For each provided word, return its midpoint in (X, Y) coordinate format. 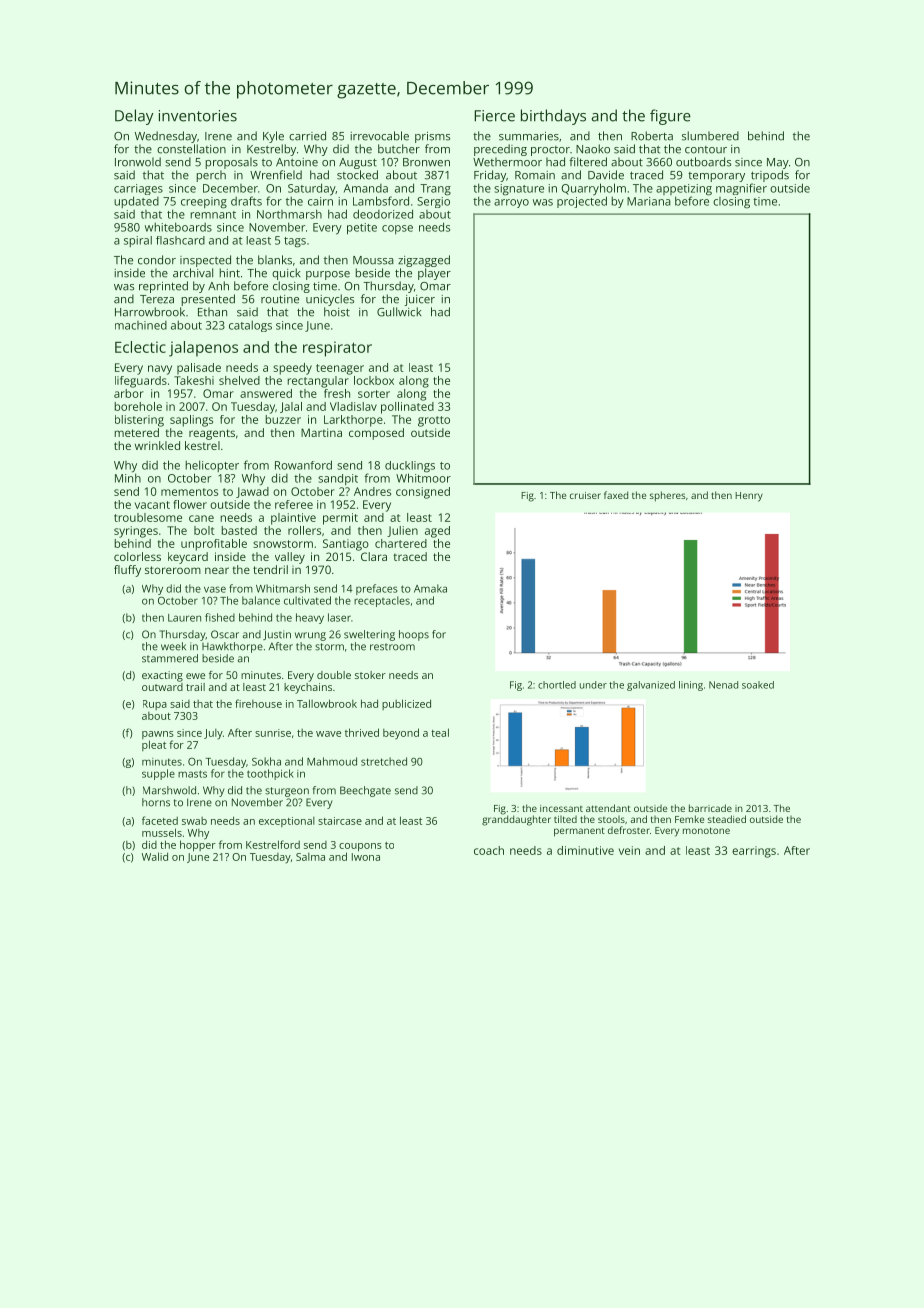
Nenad (723, 685)
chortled (557, 685)
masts (192, 774)
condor (157, 260)
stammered (170, 658)
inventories (198, 116)
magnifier (741, 189)
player (434, 274)
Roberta (652, 136)
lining (691, 686)
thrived (362, 732)
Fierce (494, 116)
